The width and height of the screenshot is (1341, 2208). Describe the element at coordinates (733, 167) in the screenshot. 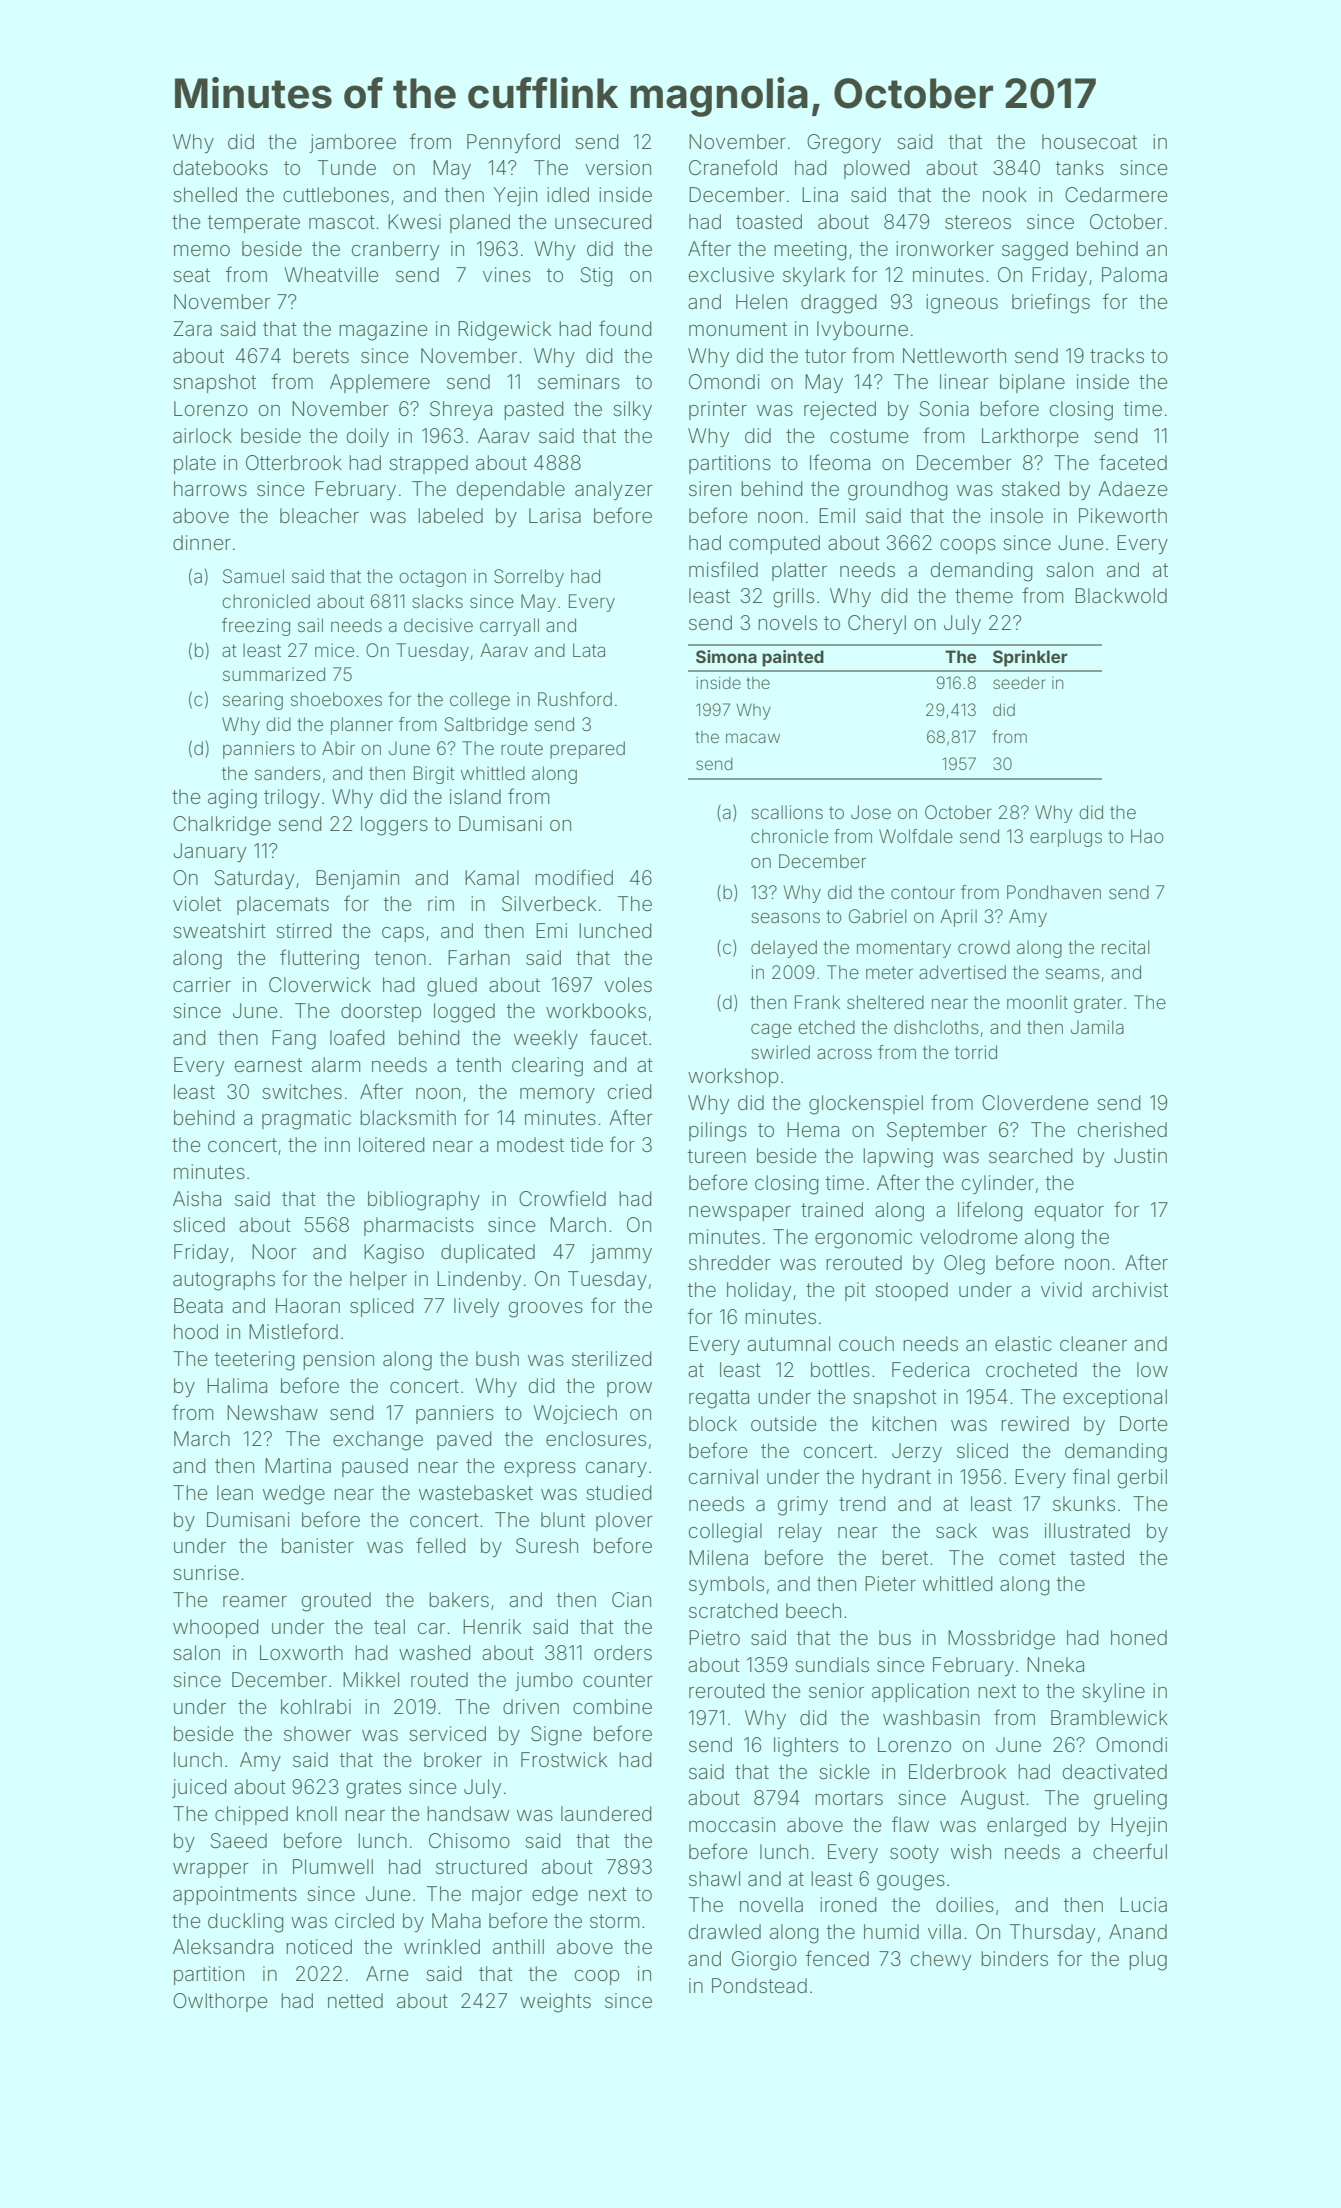

I see `Cranefold` at that location.
